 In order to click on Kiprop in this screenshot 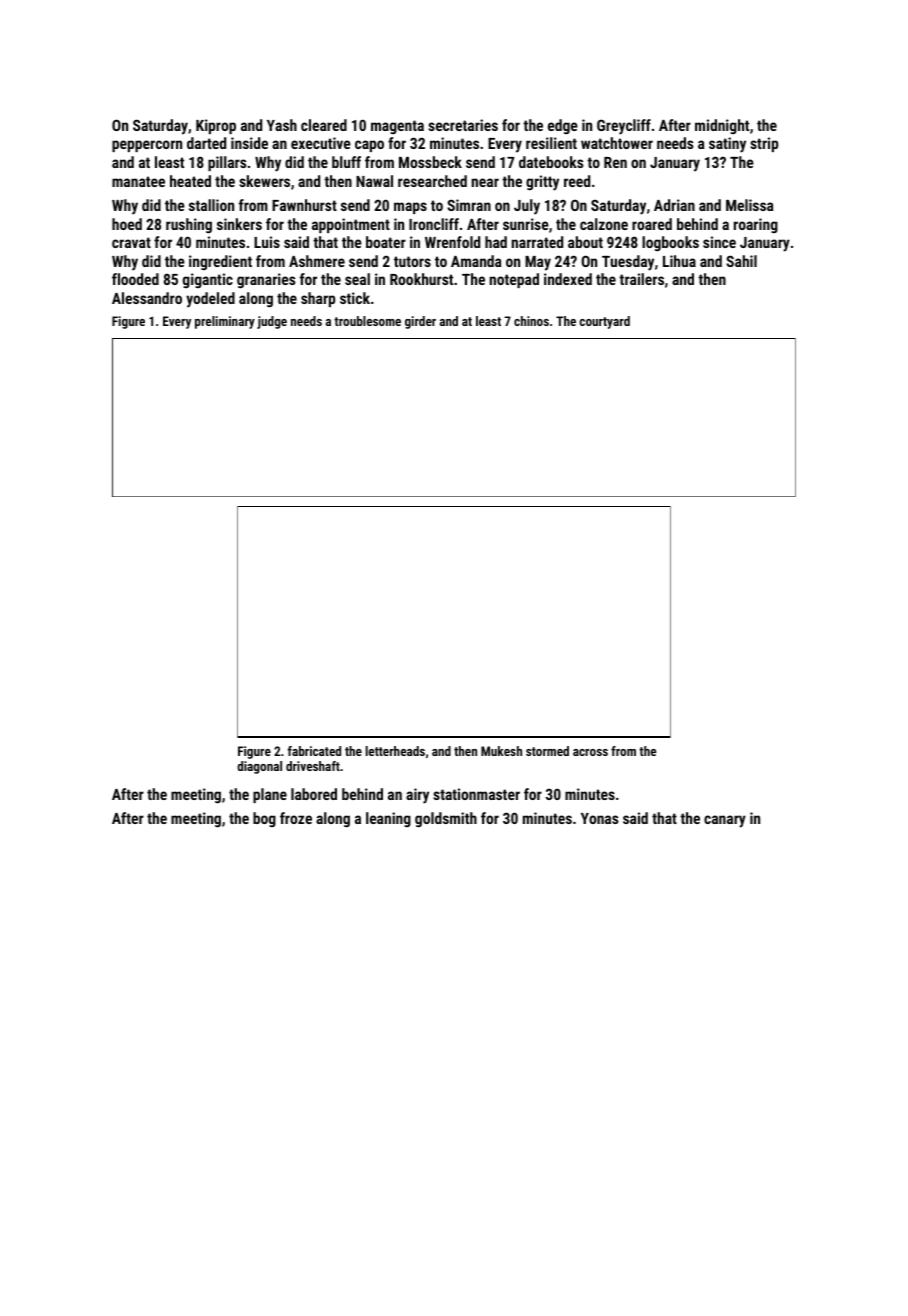, I will do `click(216, 126)`.
